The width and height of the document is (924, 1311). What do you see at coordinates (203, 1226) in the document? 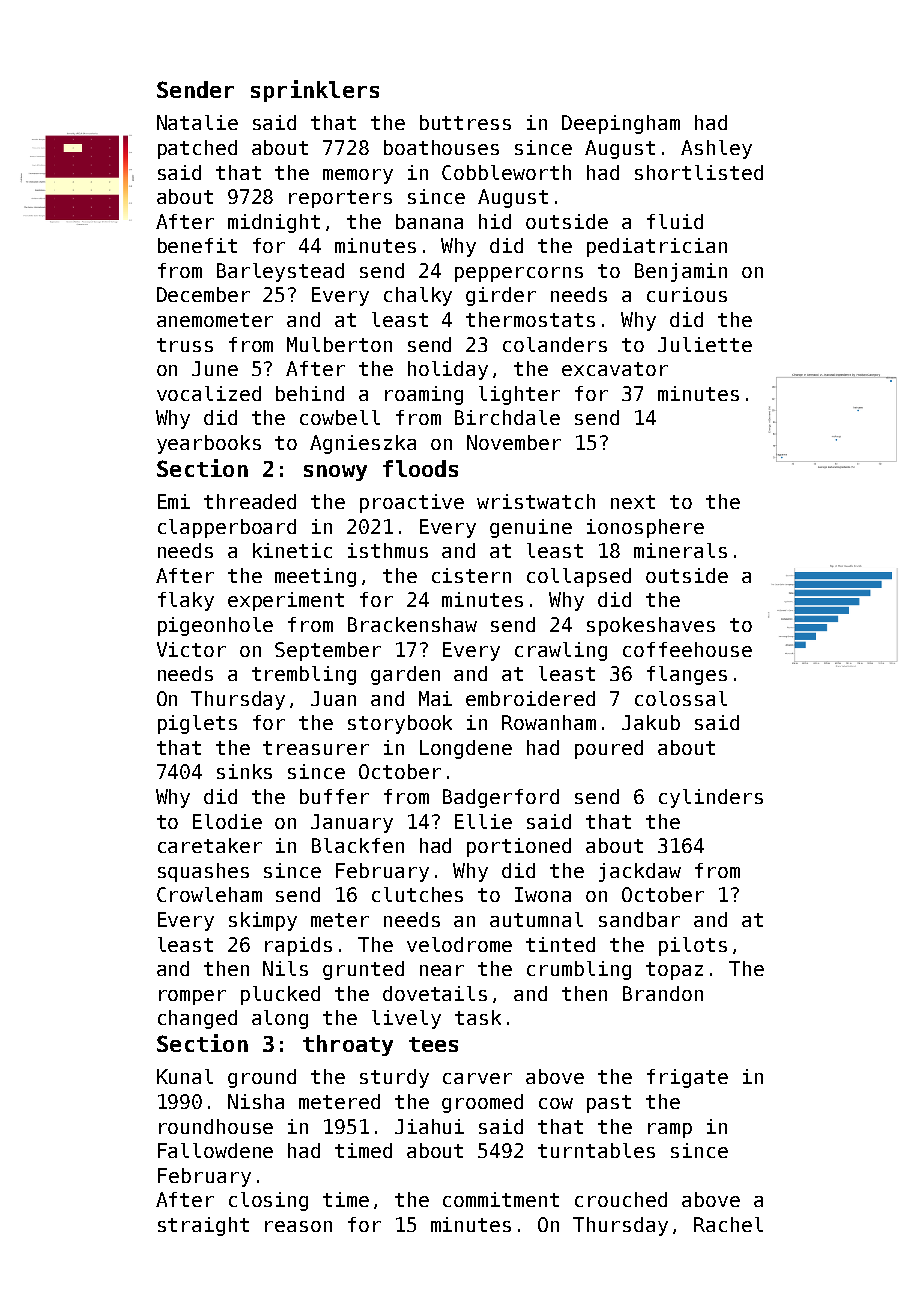
I see `straight` at bounding box center [203, 1226].
